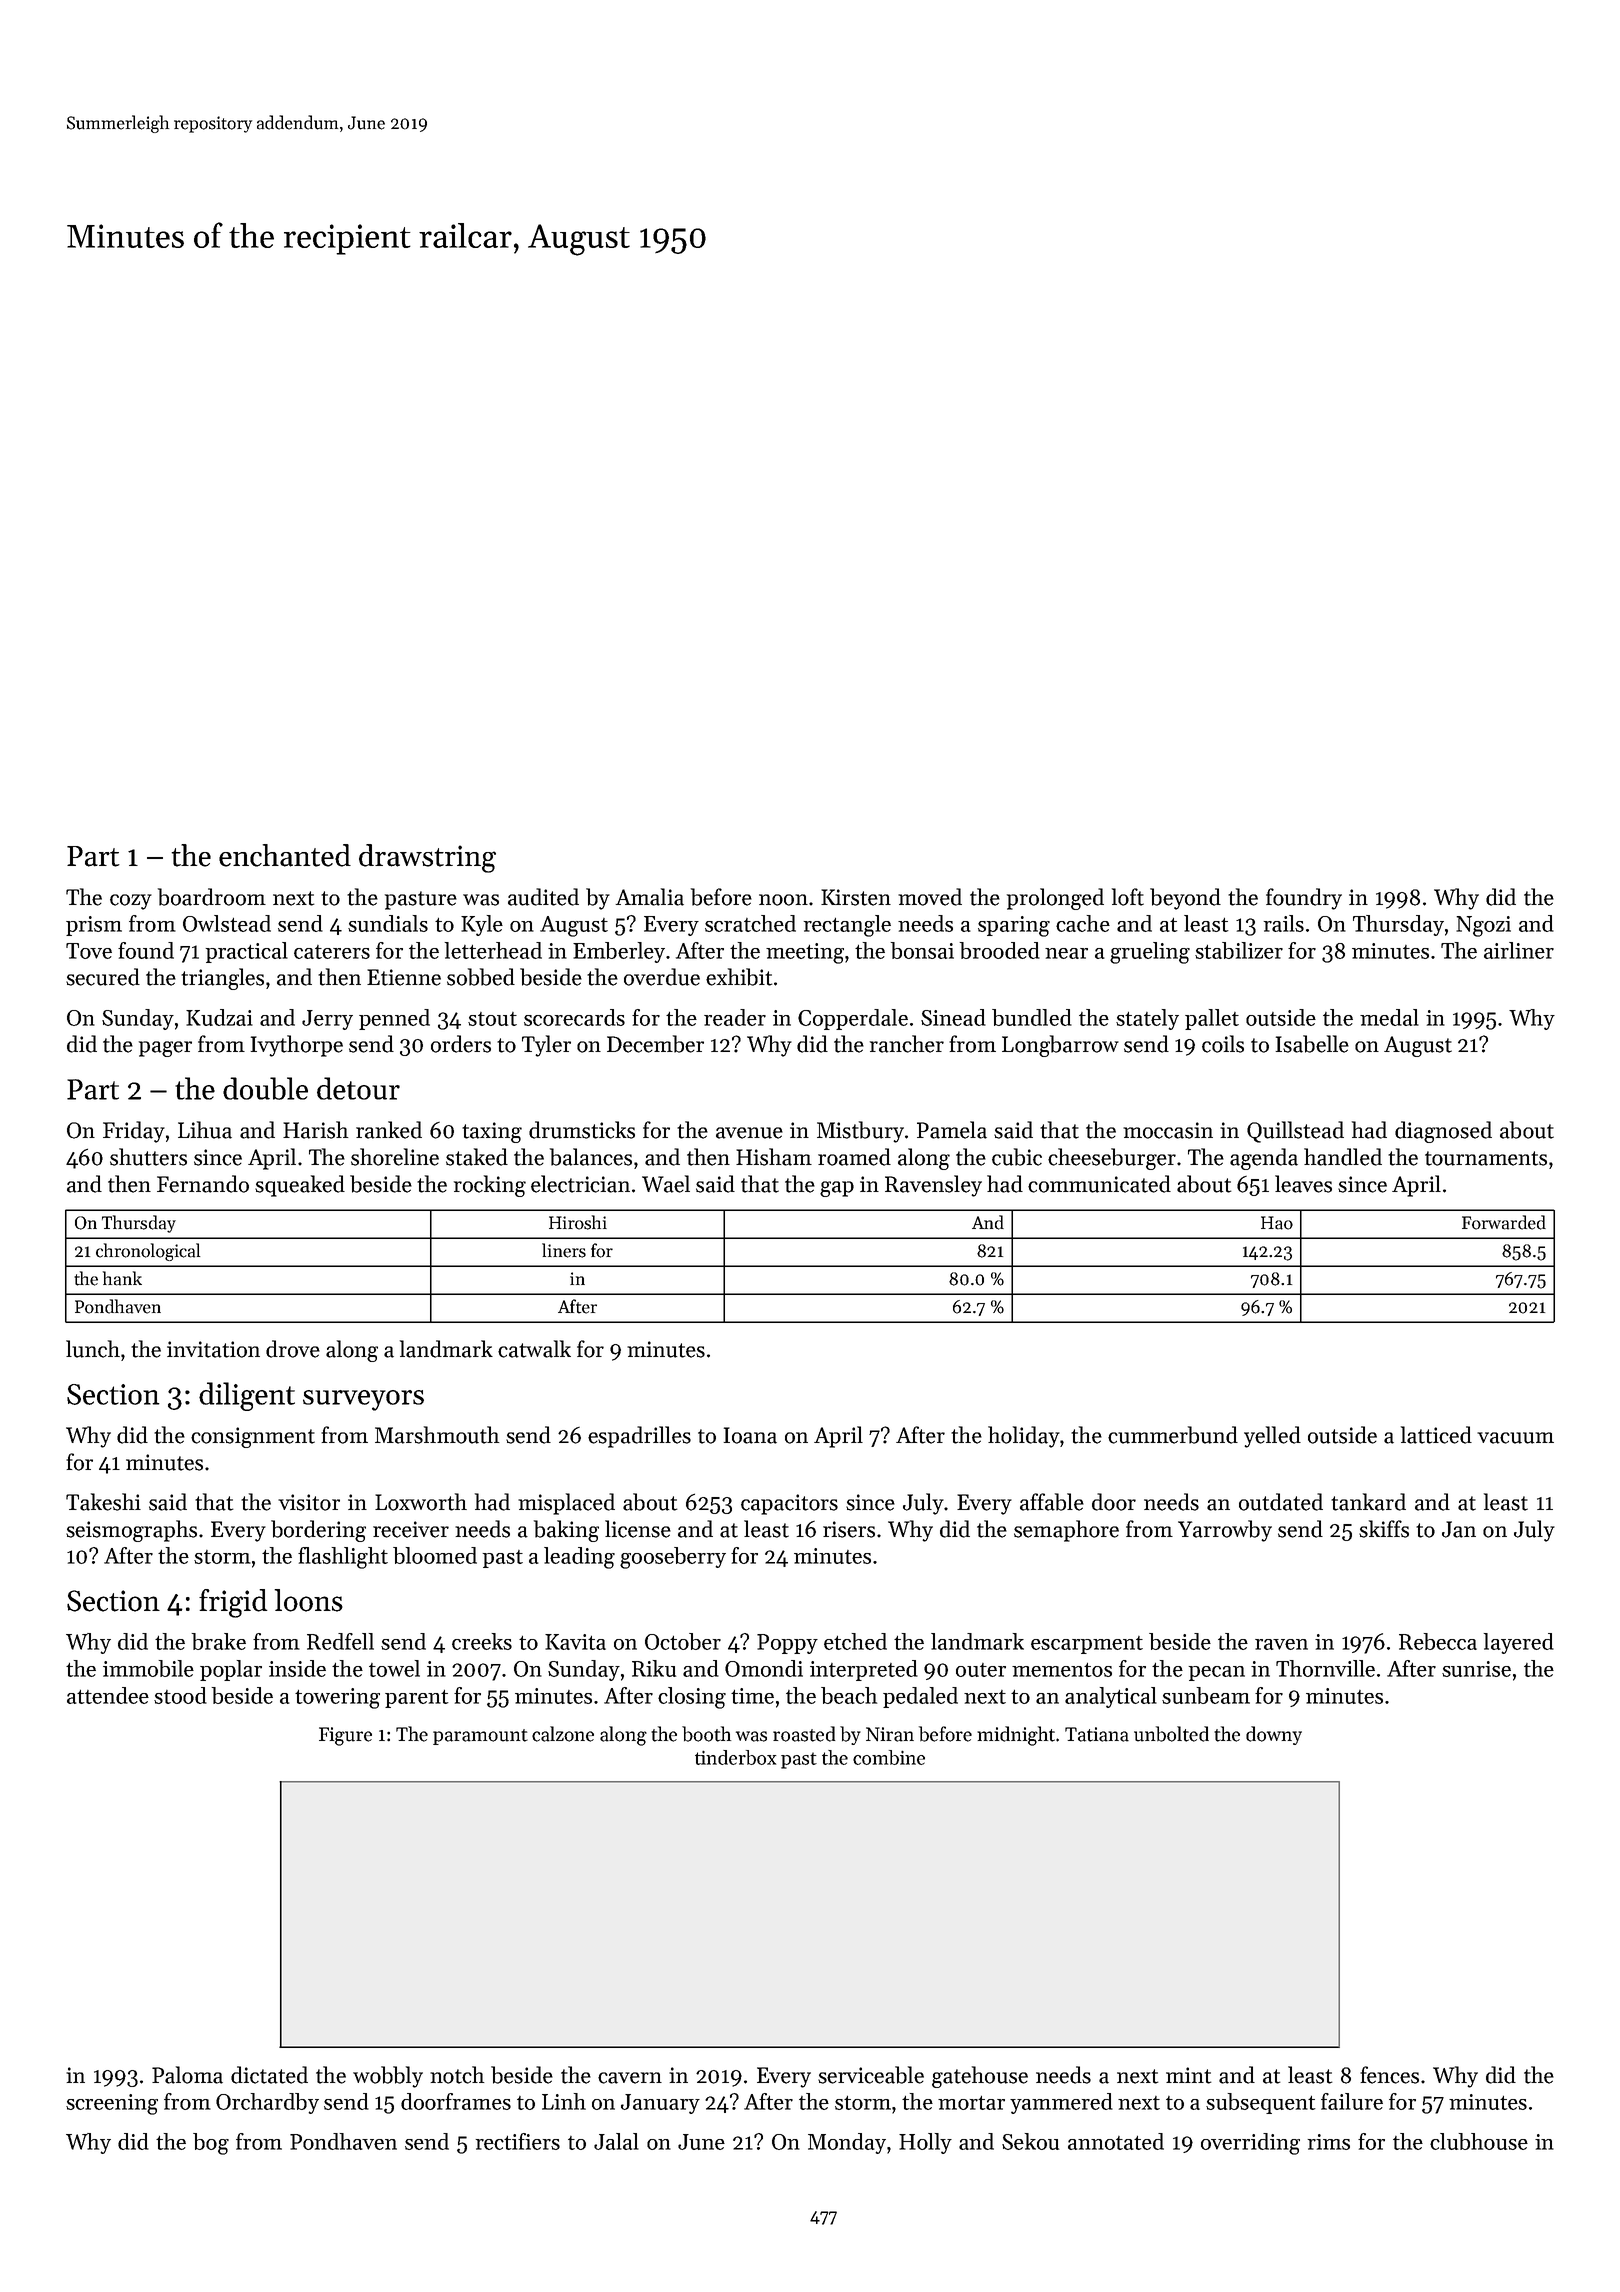 The height and width of the document is (2292, 1620). Describe the element at coordinates (222, 979) in the document. I see `triangles` at that location.
